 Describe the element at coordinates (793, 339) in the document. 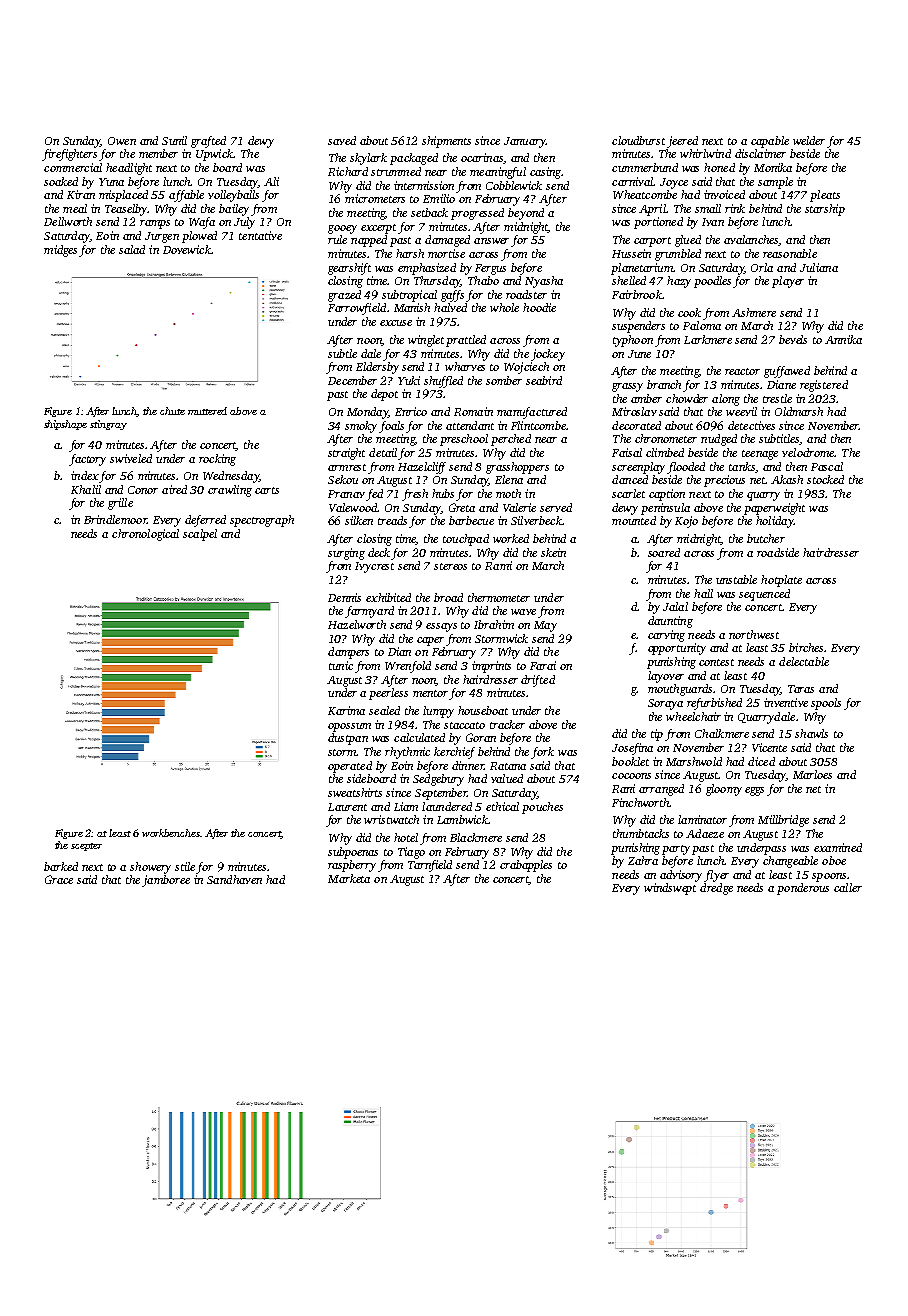

I see `bevels` at that location.
